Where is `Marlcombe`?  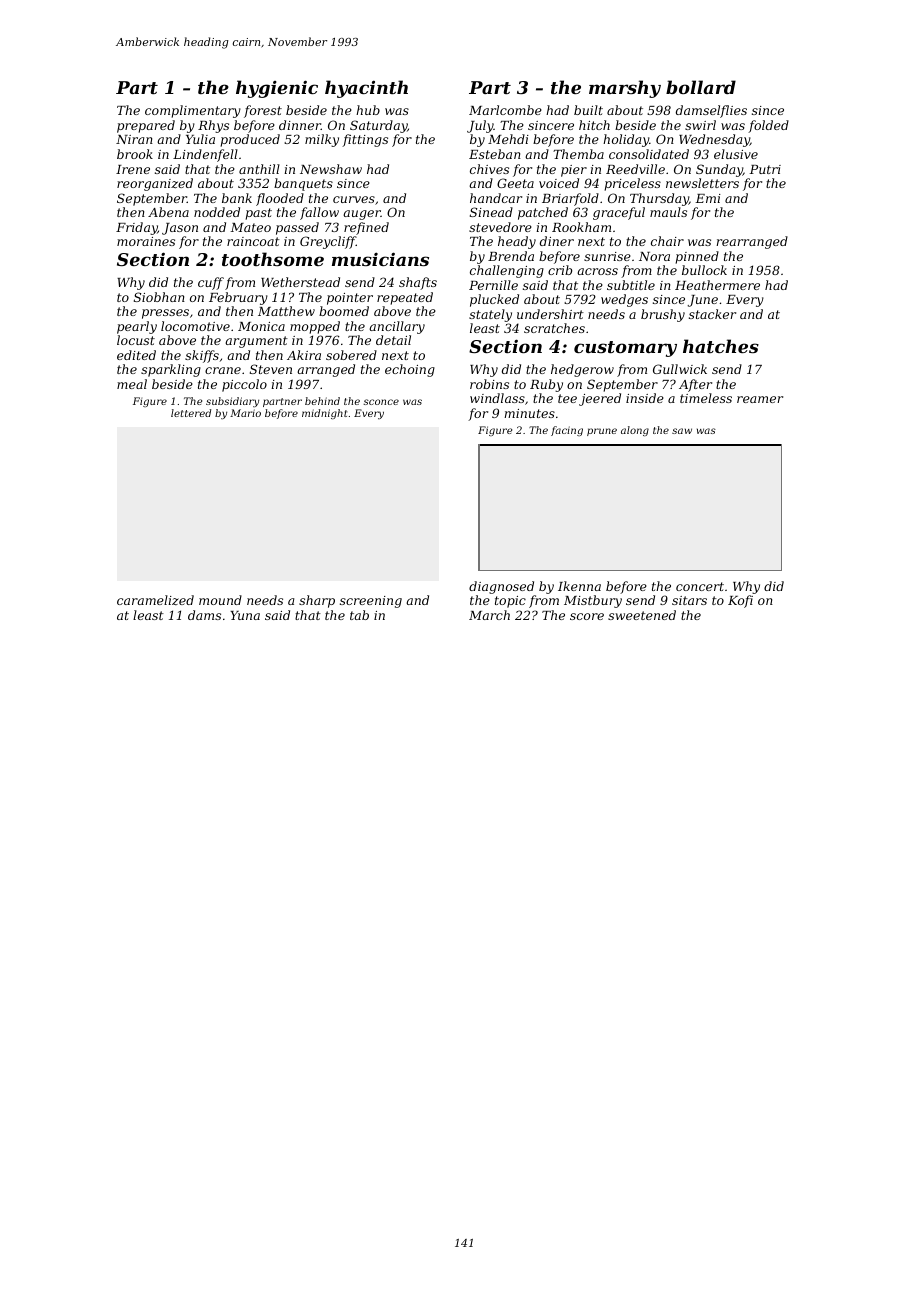
Marlcombe is located at coordinates (505, 110).
